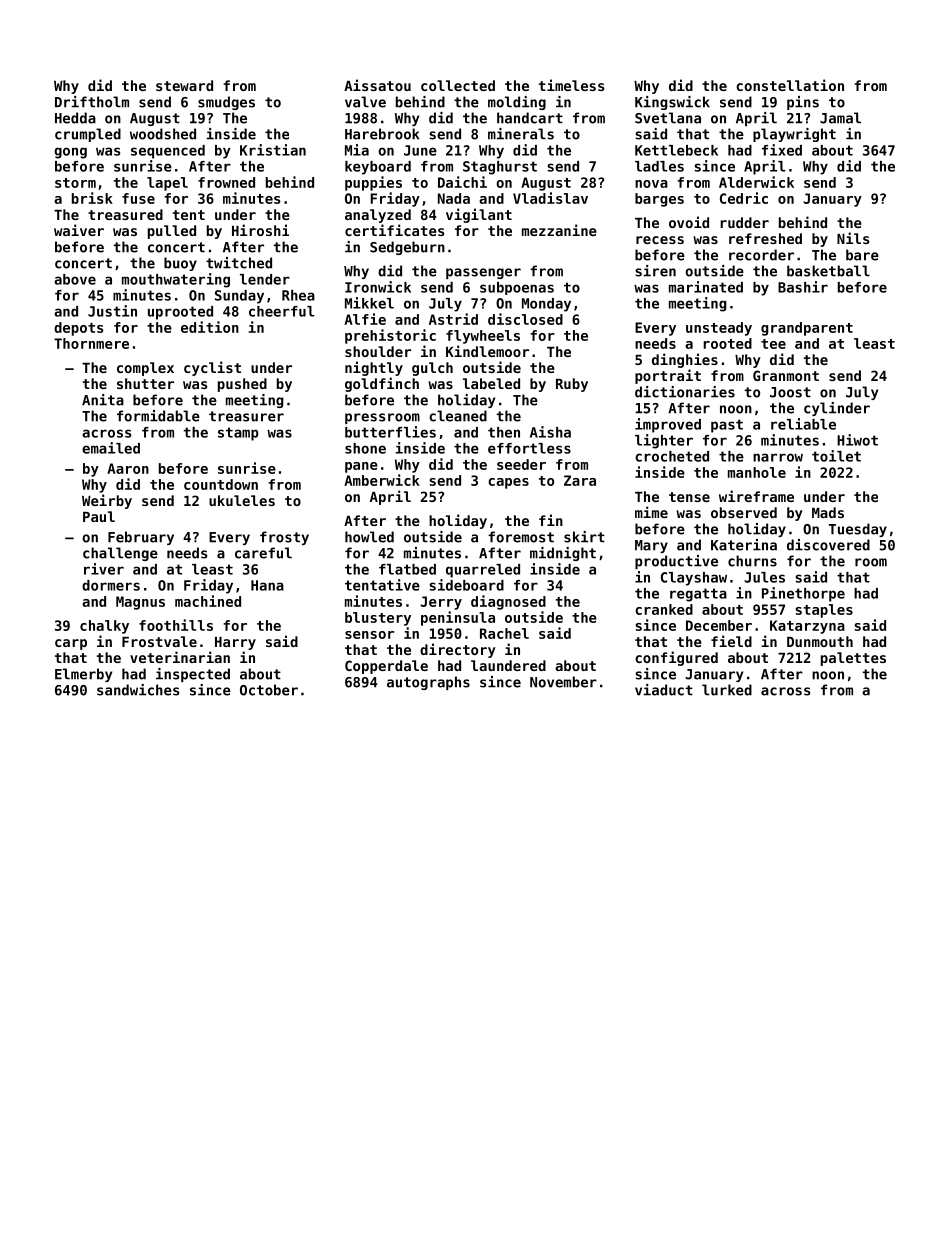 Image resolution: width=952 pixels, height=1233 pixels. Describe the element at coordinates (281, 311) in the document. I see `cheerful` at that location.
